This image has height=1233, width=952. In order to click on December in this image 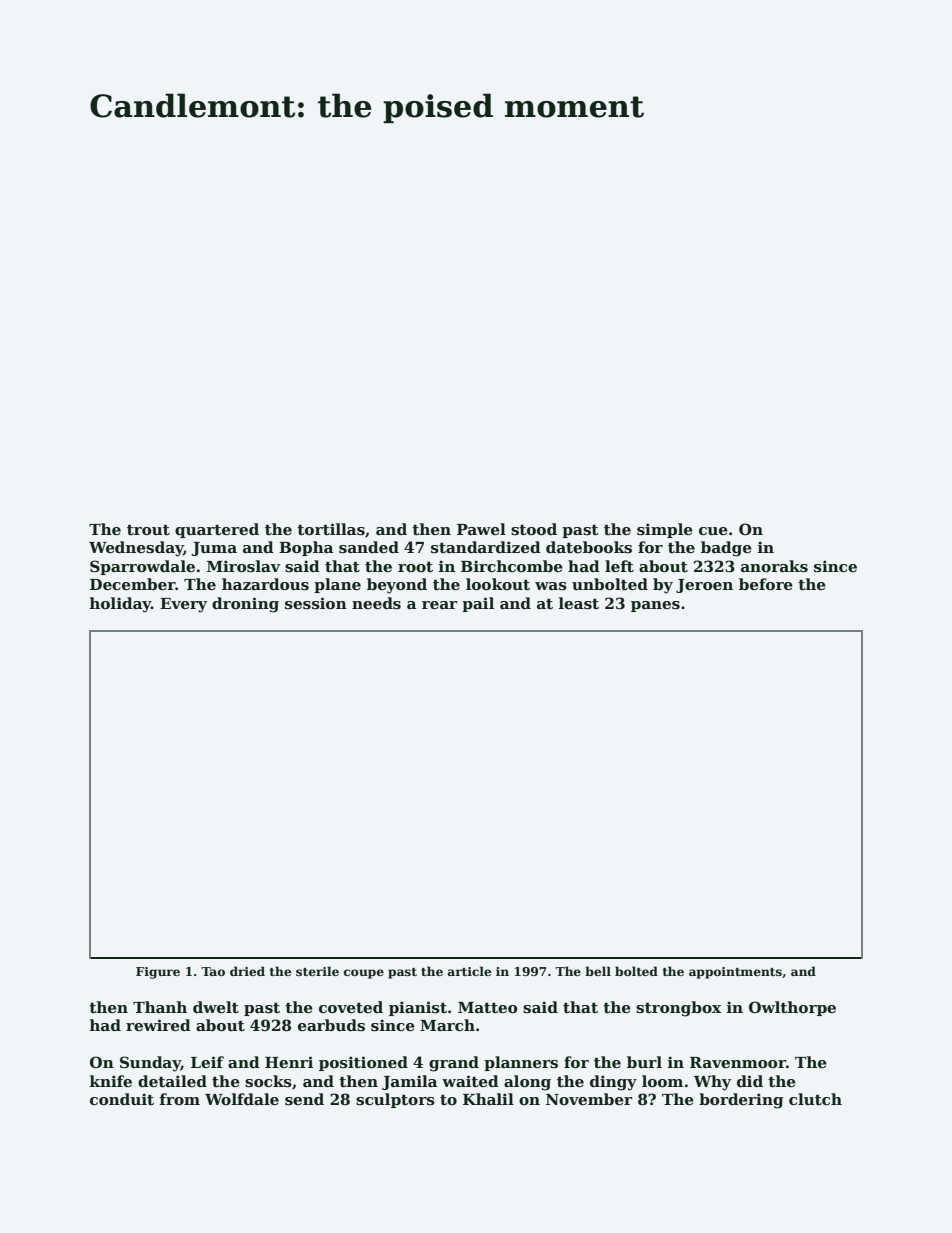, I will do `click(132, 584)`.
